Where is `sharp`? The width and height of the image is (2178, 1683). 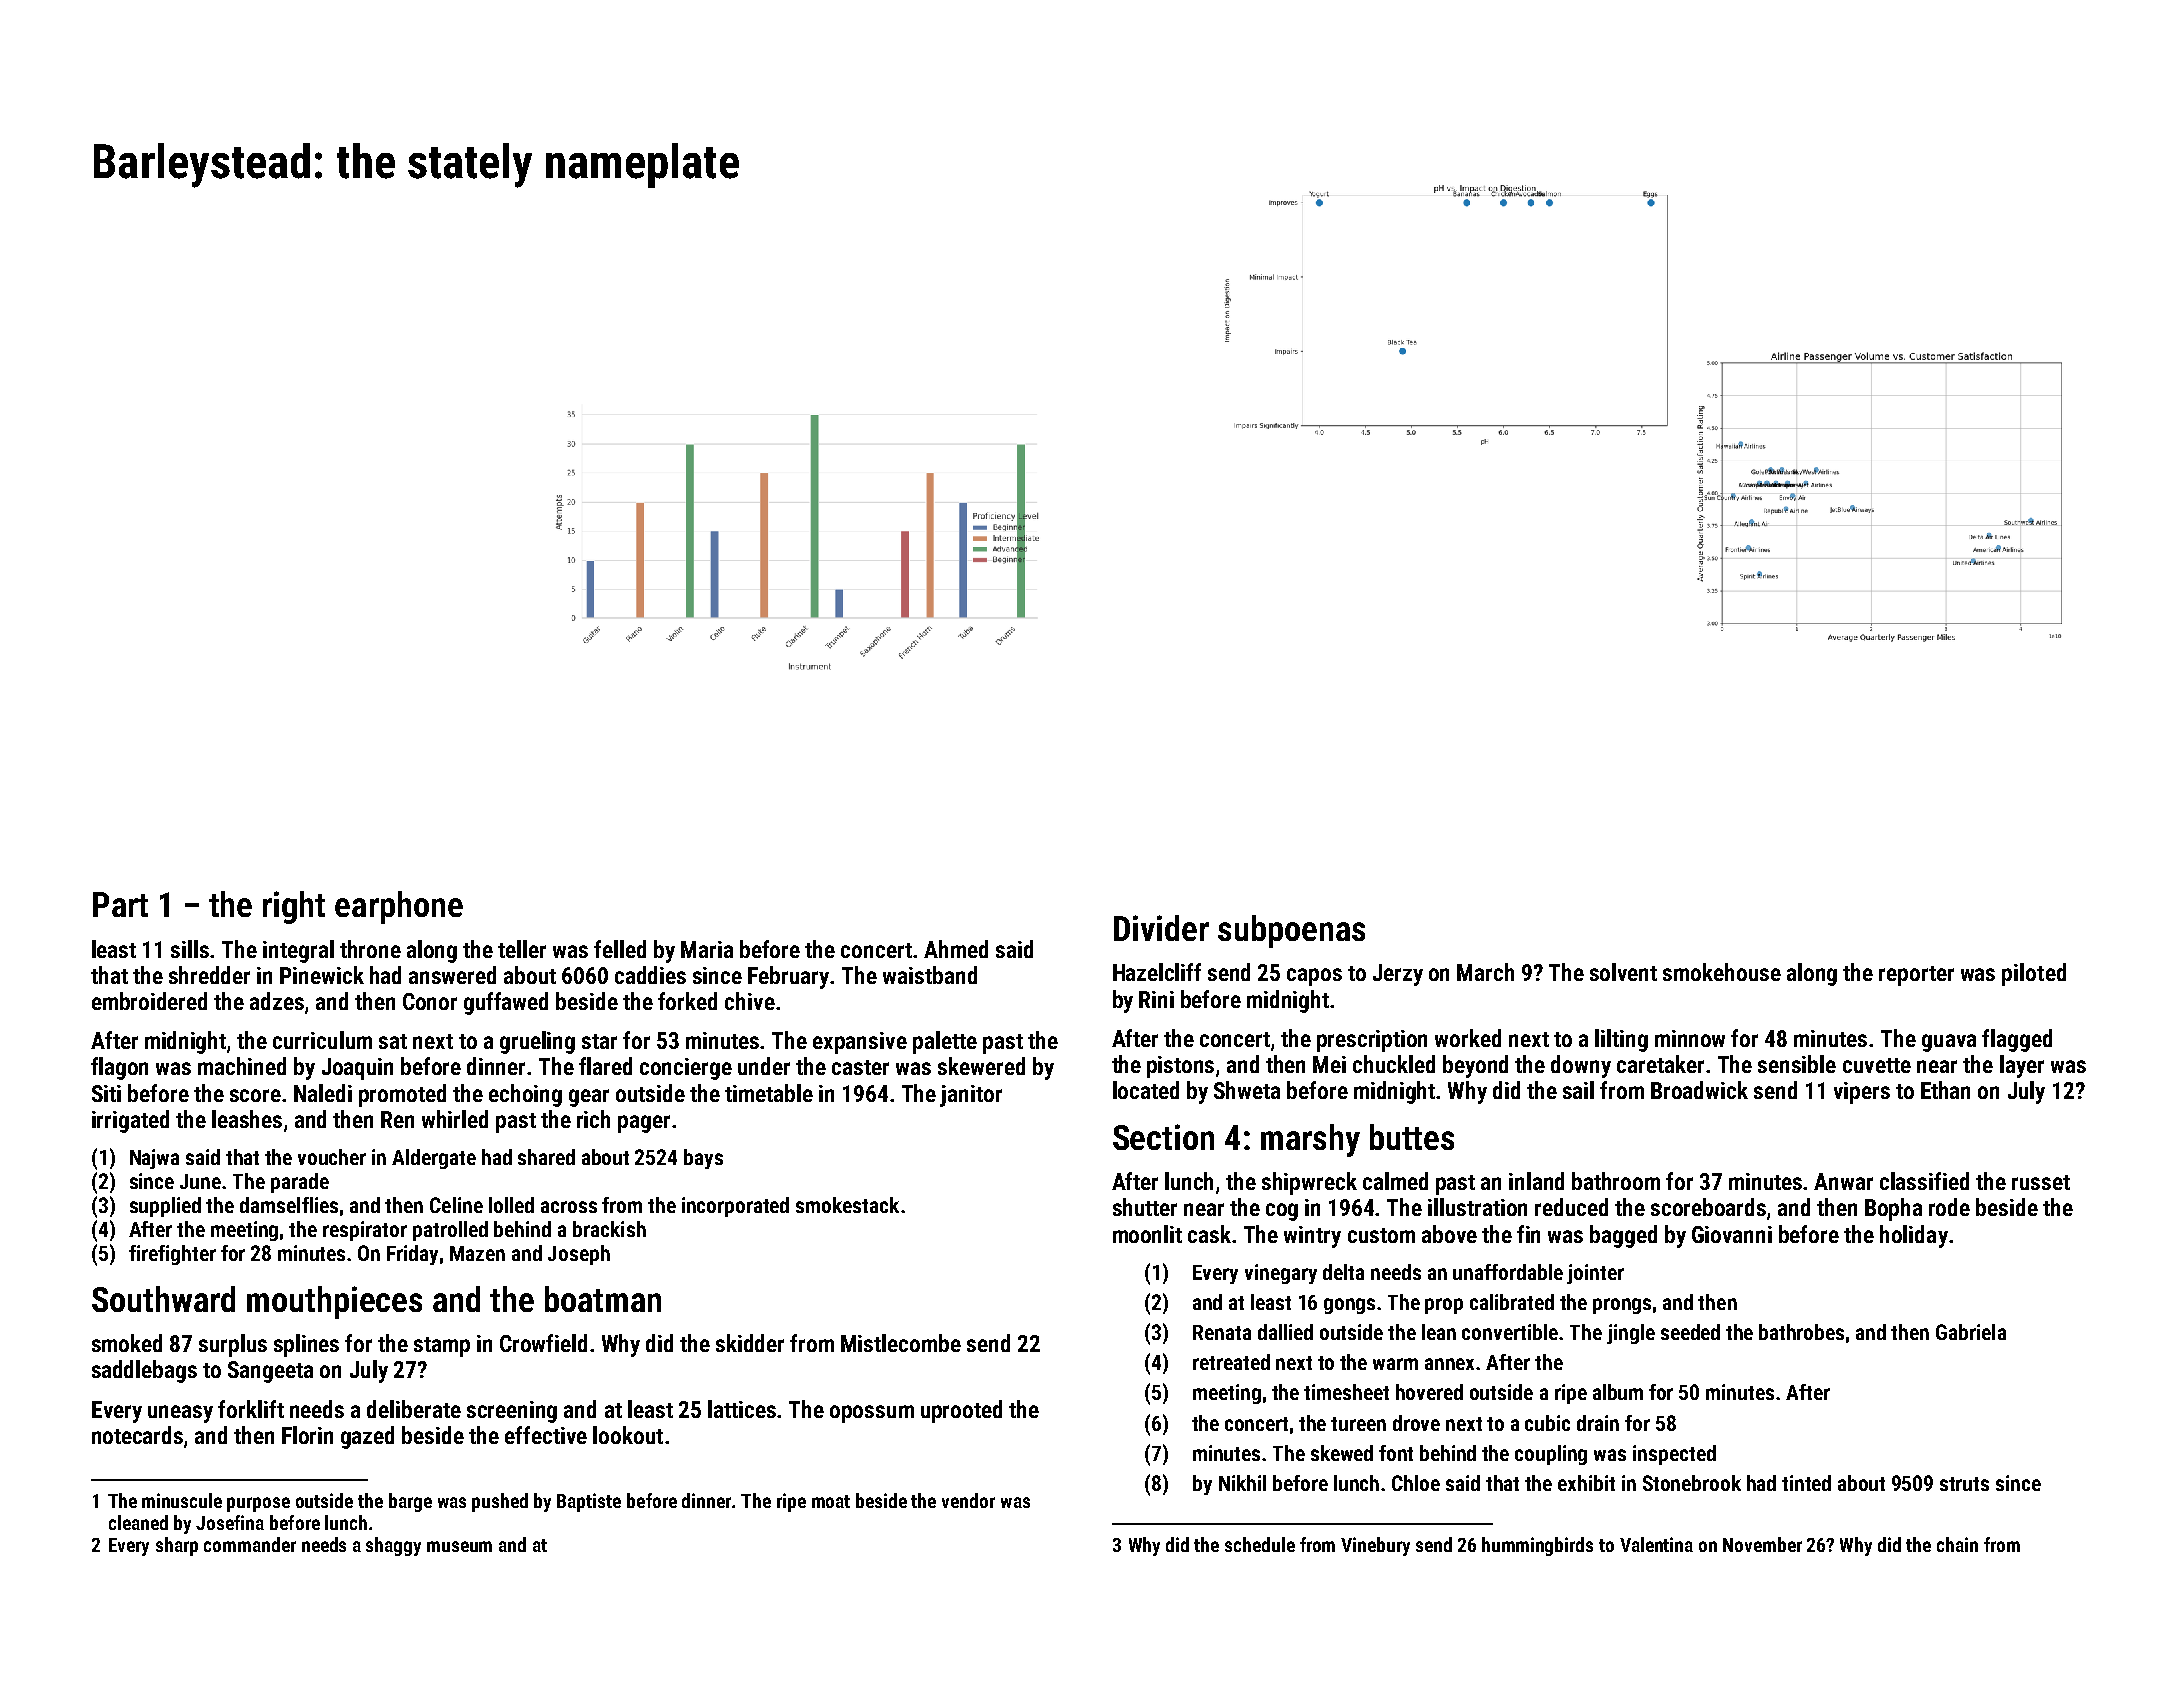 sharp is located at coordinates (177, 1546).
